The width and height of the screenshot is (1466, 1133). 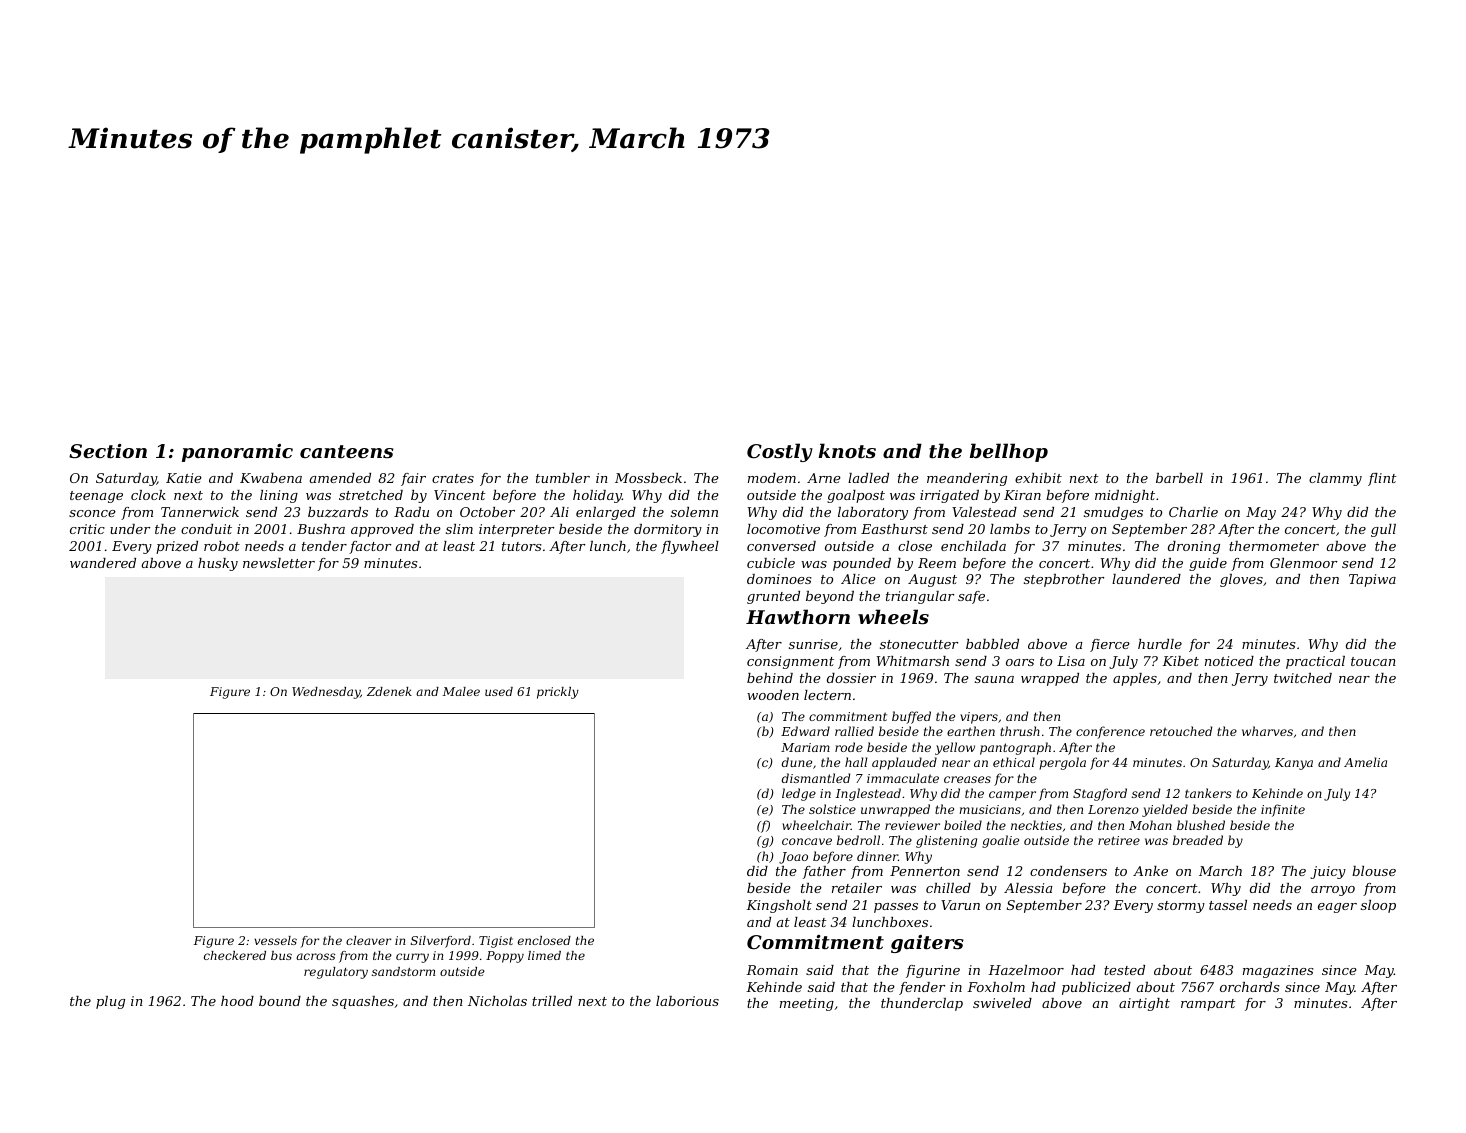 What do you see at coordinates (1165, 810) in the screenshot?
I see `yielded` at bounding box center [1165, 810].
